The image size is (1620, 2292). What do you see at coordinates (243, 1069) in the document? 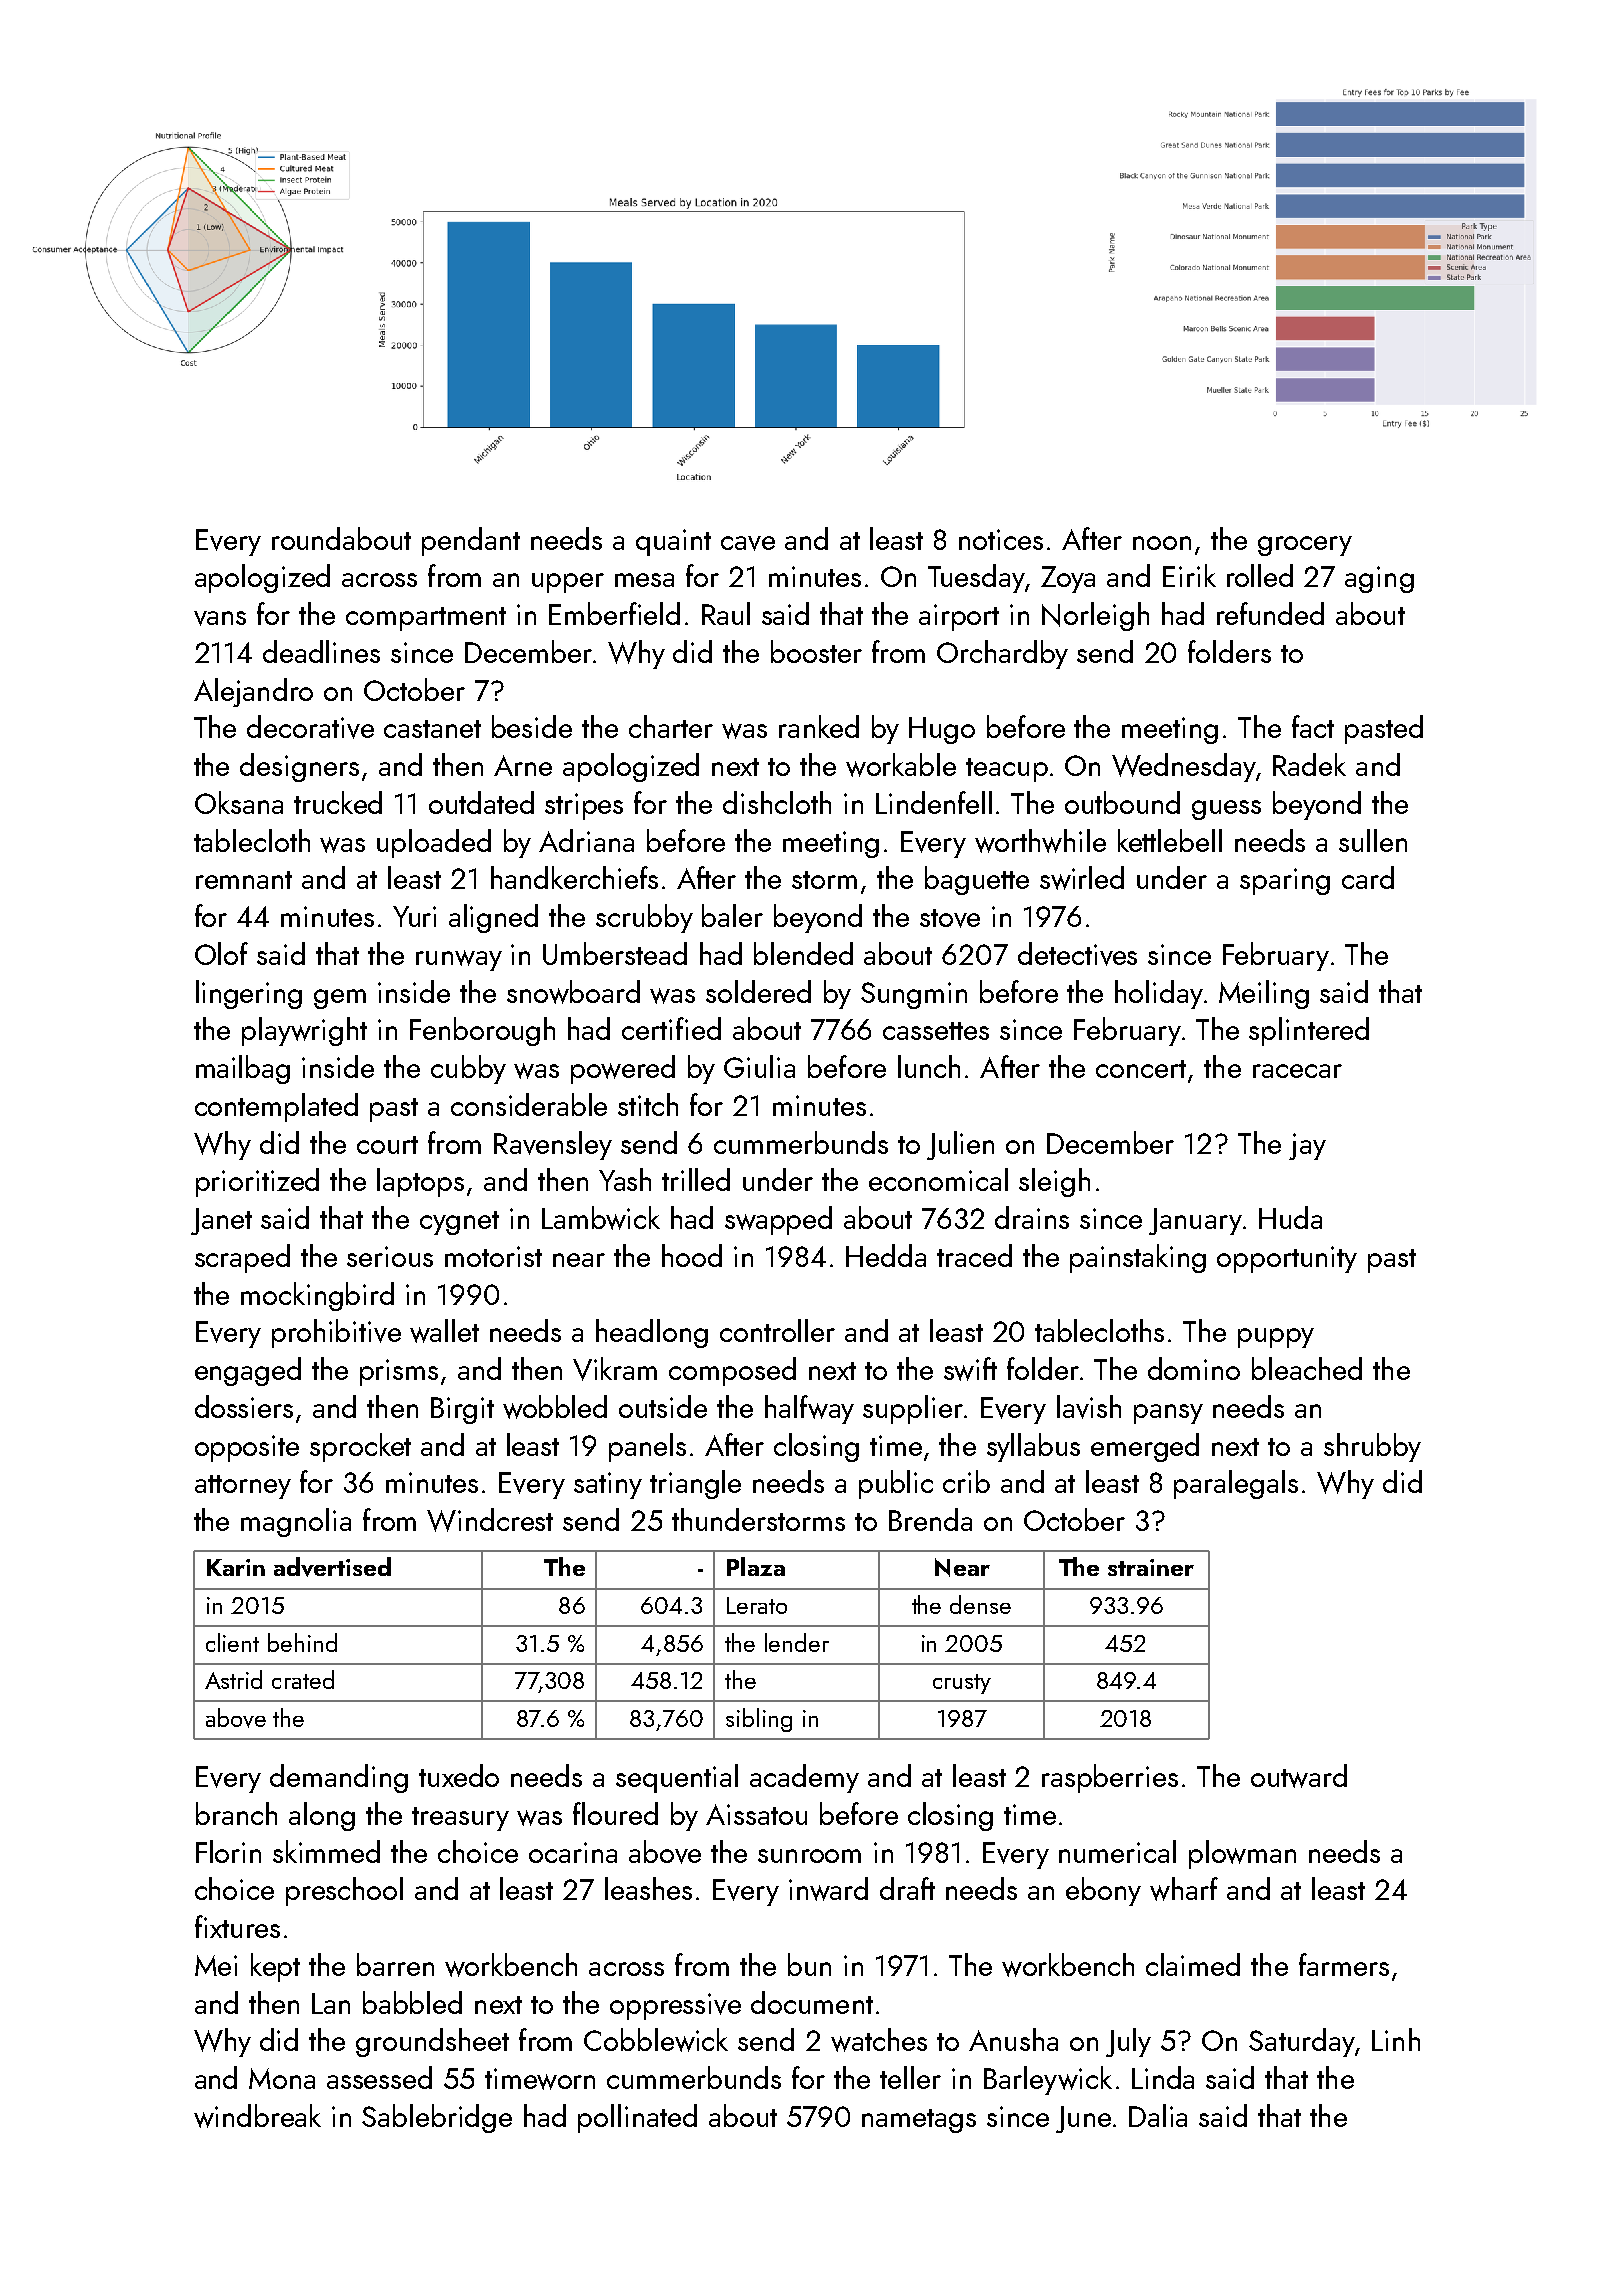
I see `mailbag` at bounding box center [243, 1069].
